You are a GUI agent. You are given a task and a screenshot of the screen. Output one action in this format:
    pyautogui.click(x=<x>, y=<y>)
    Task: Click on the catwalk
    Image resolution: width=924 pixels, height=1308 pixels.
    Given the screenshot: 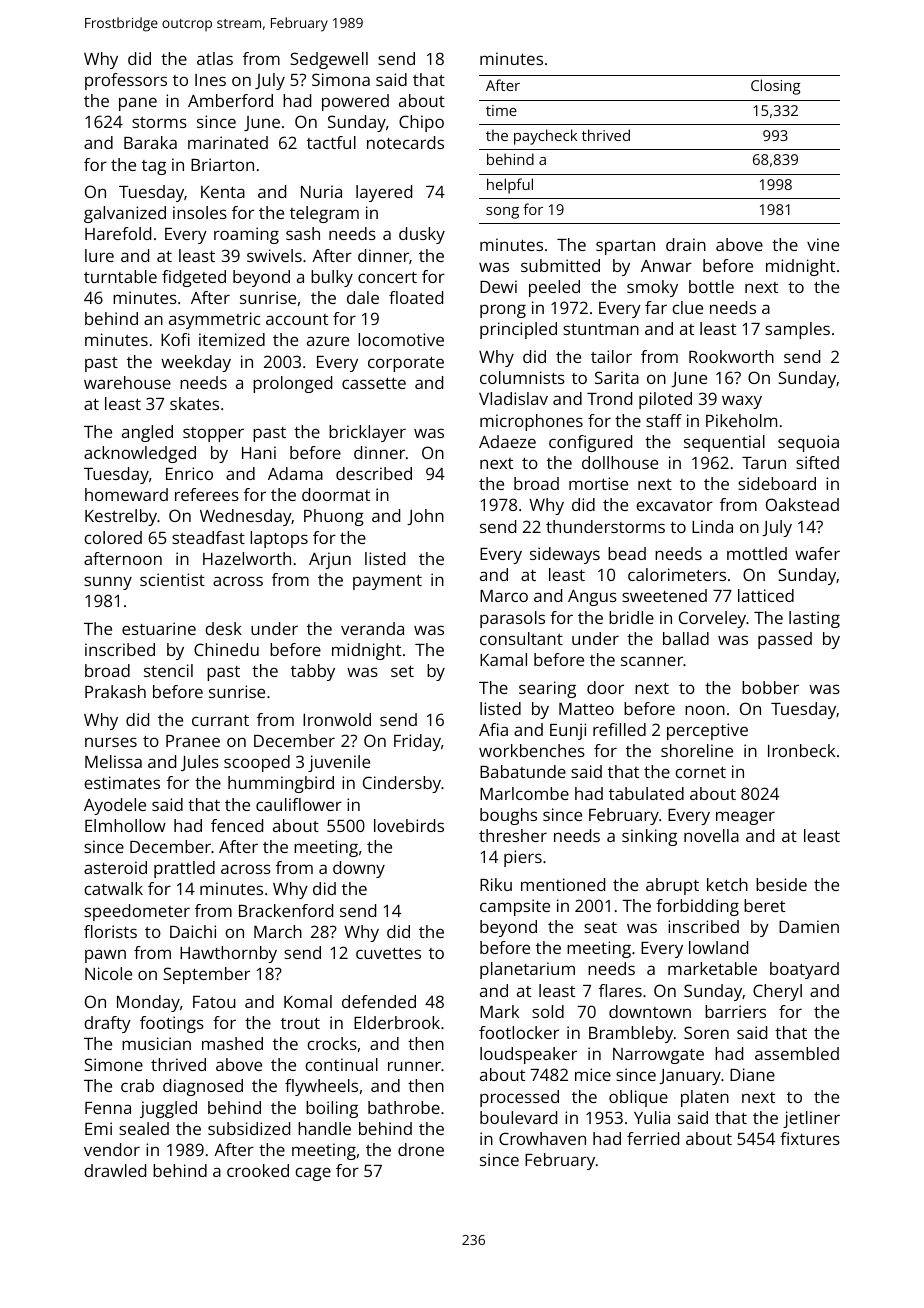 What is the action you would take?
    pyautogui.click(x=113, y=888)
